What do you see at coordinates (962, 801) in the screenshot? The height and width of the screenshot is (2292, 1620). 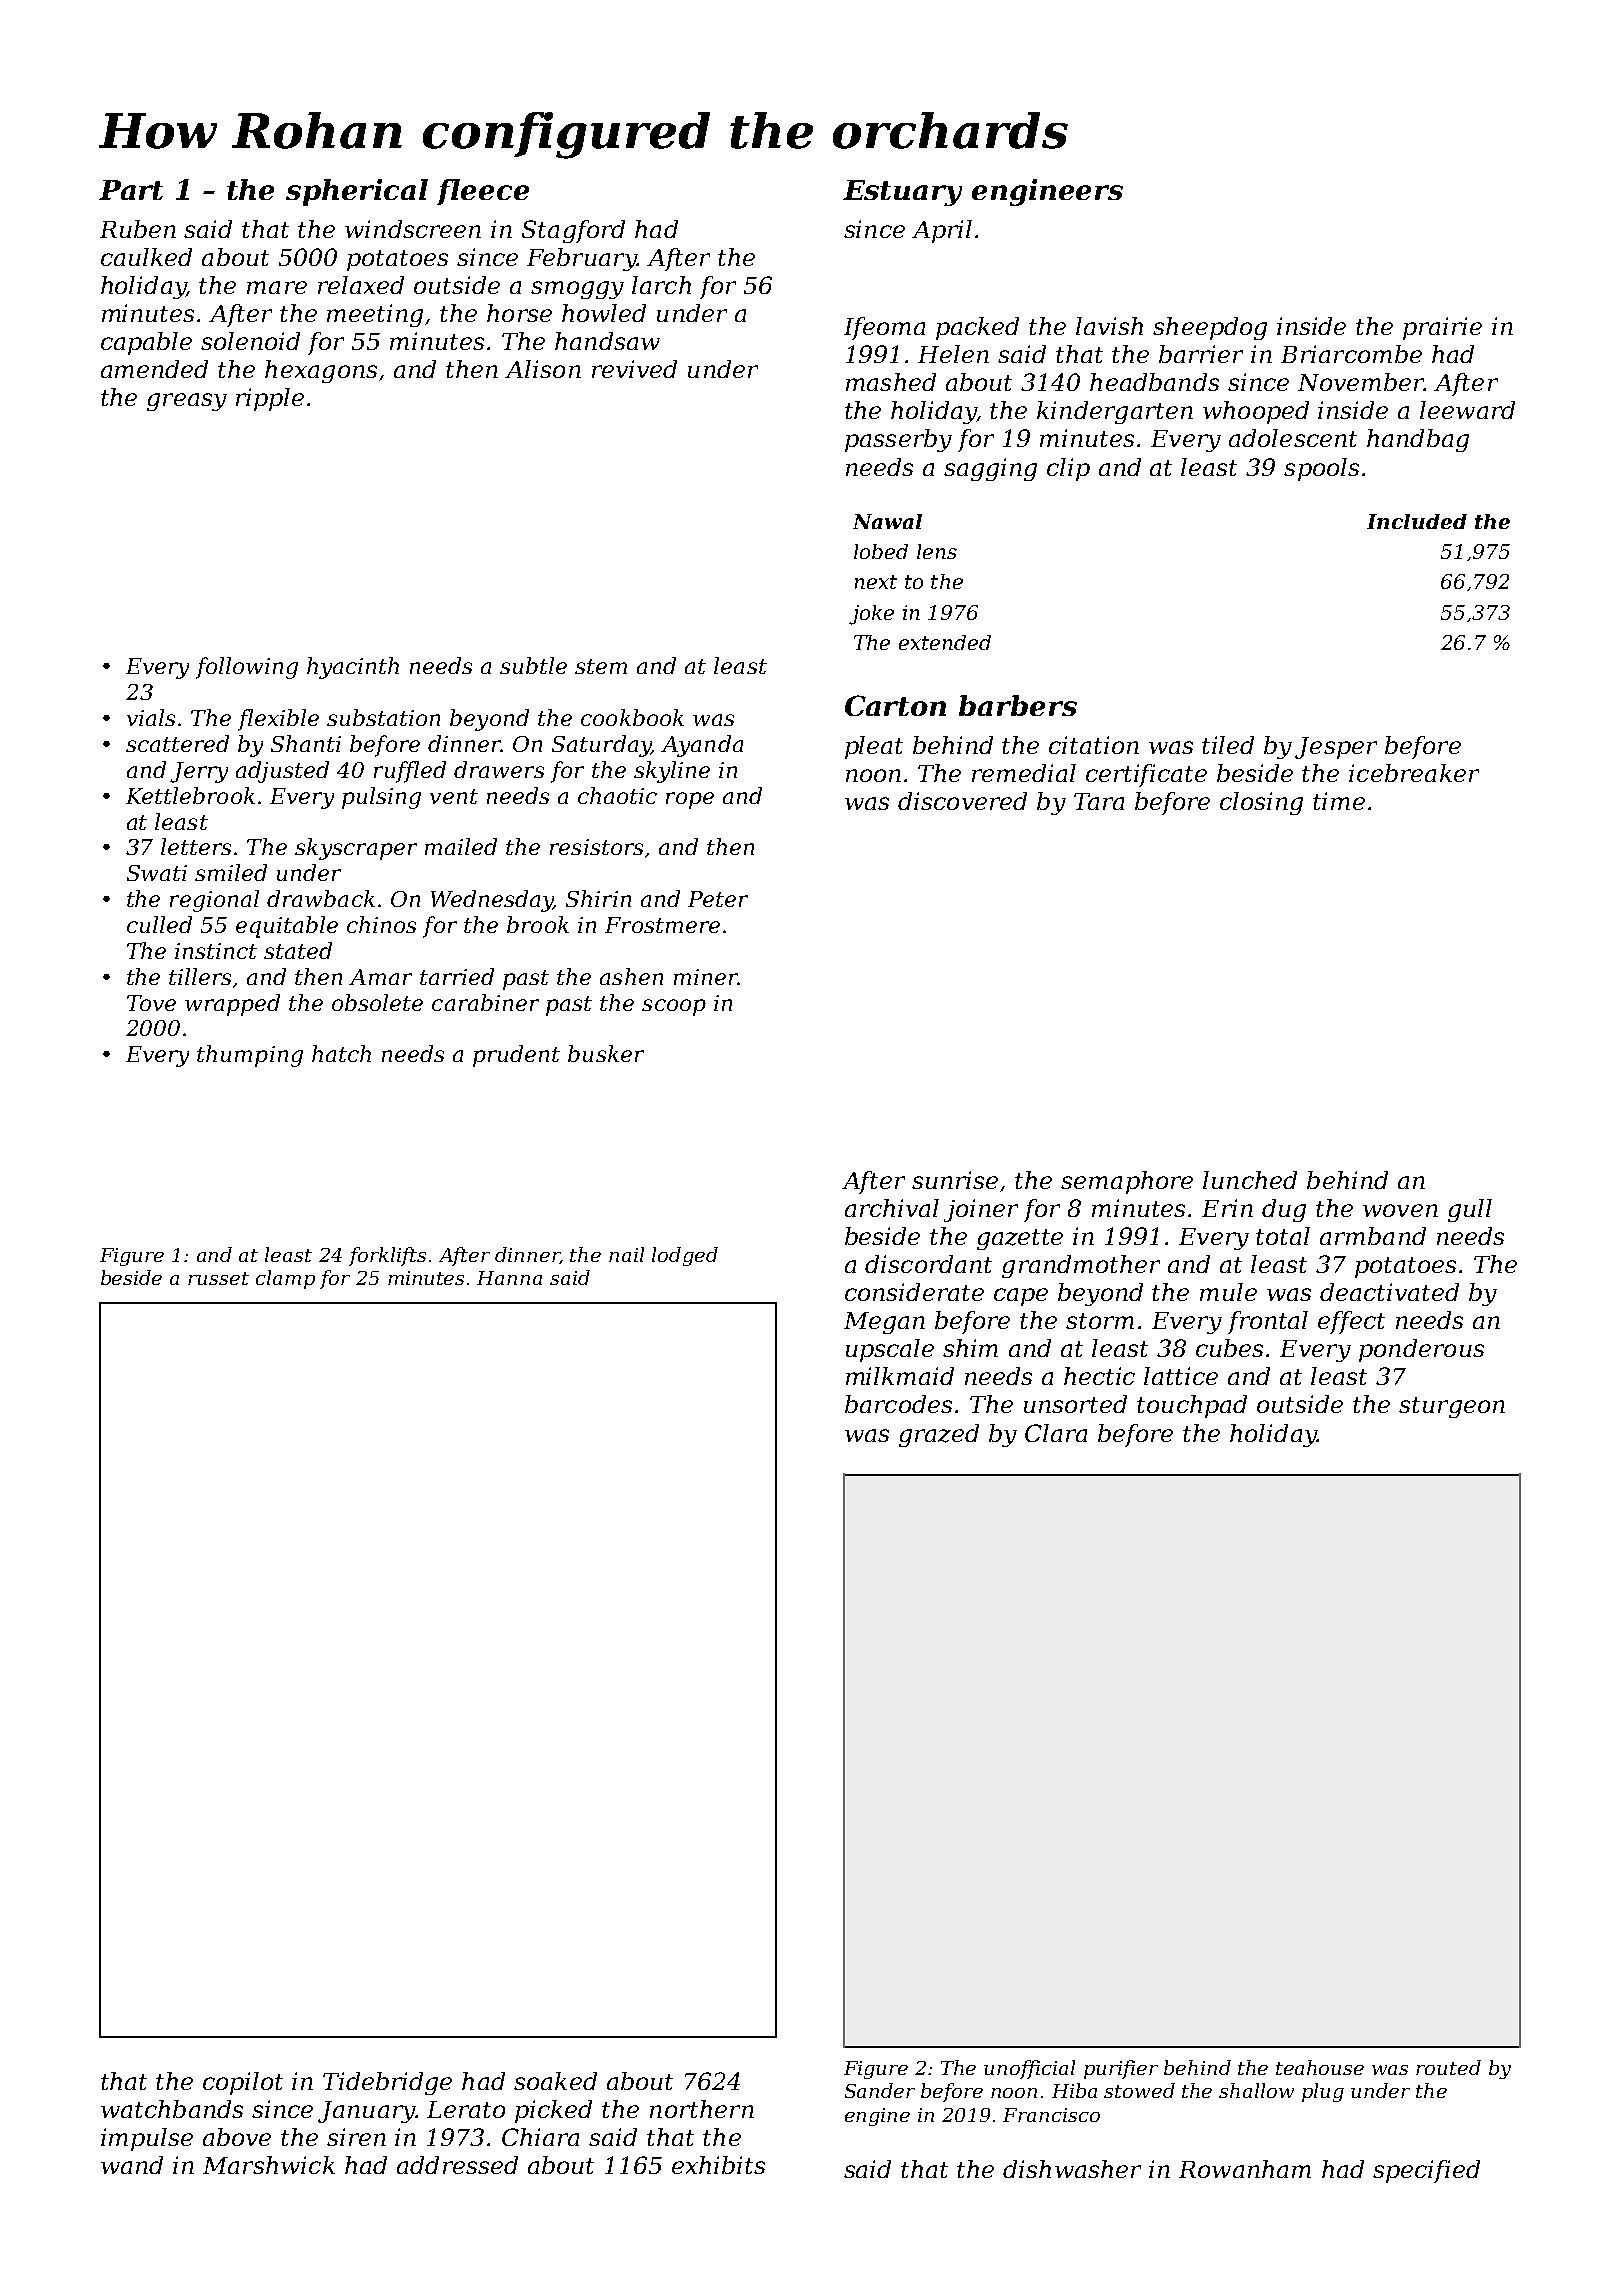 I see `discovered` at bounding box center [962, 801].
